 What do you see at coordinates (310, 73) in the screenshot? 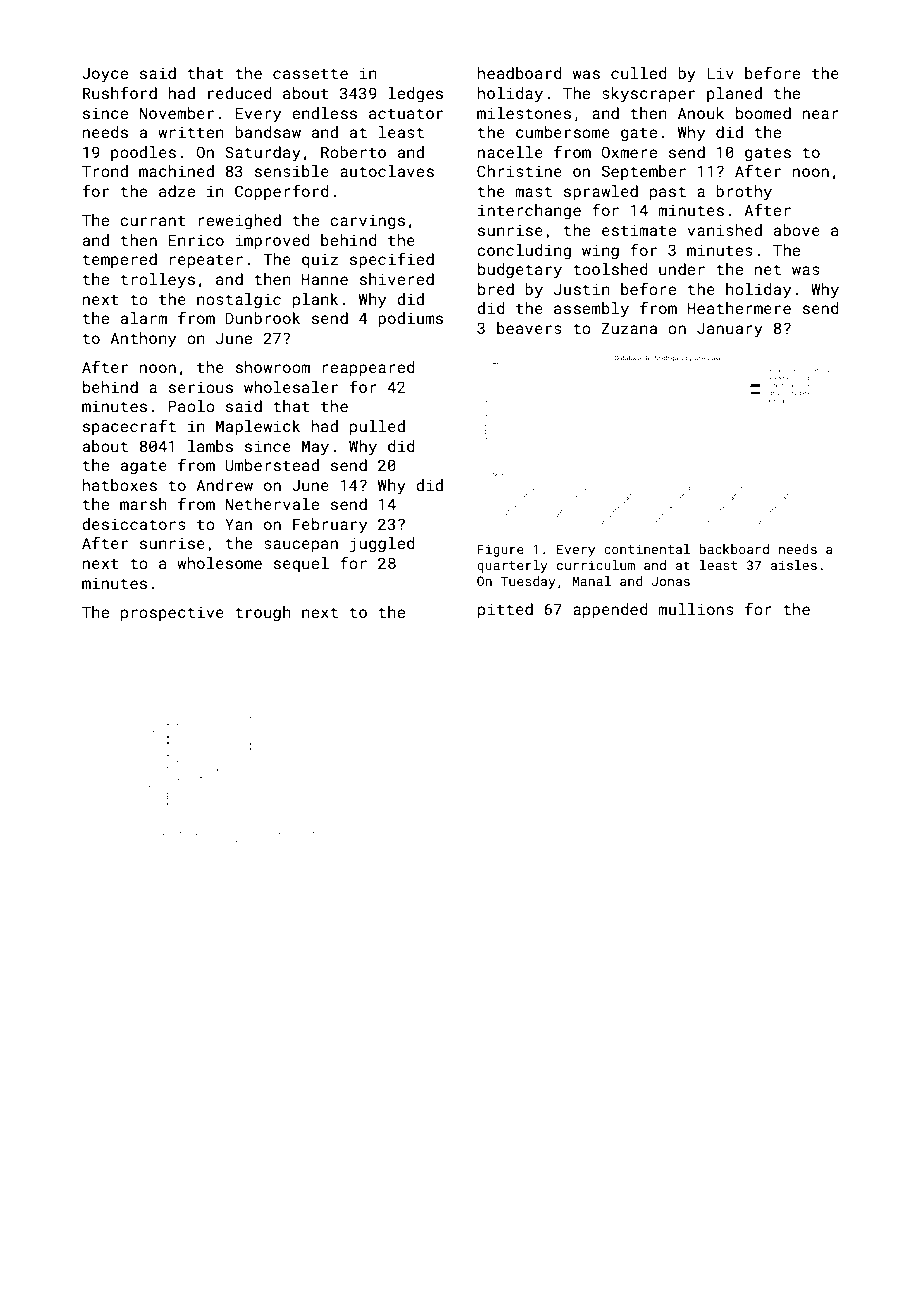
I see `cassette` at bounding box center [310, 73].
